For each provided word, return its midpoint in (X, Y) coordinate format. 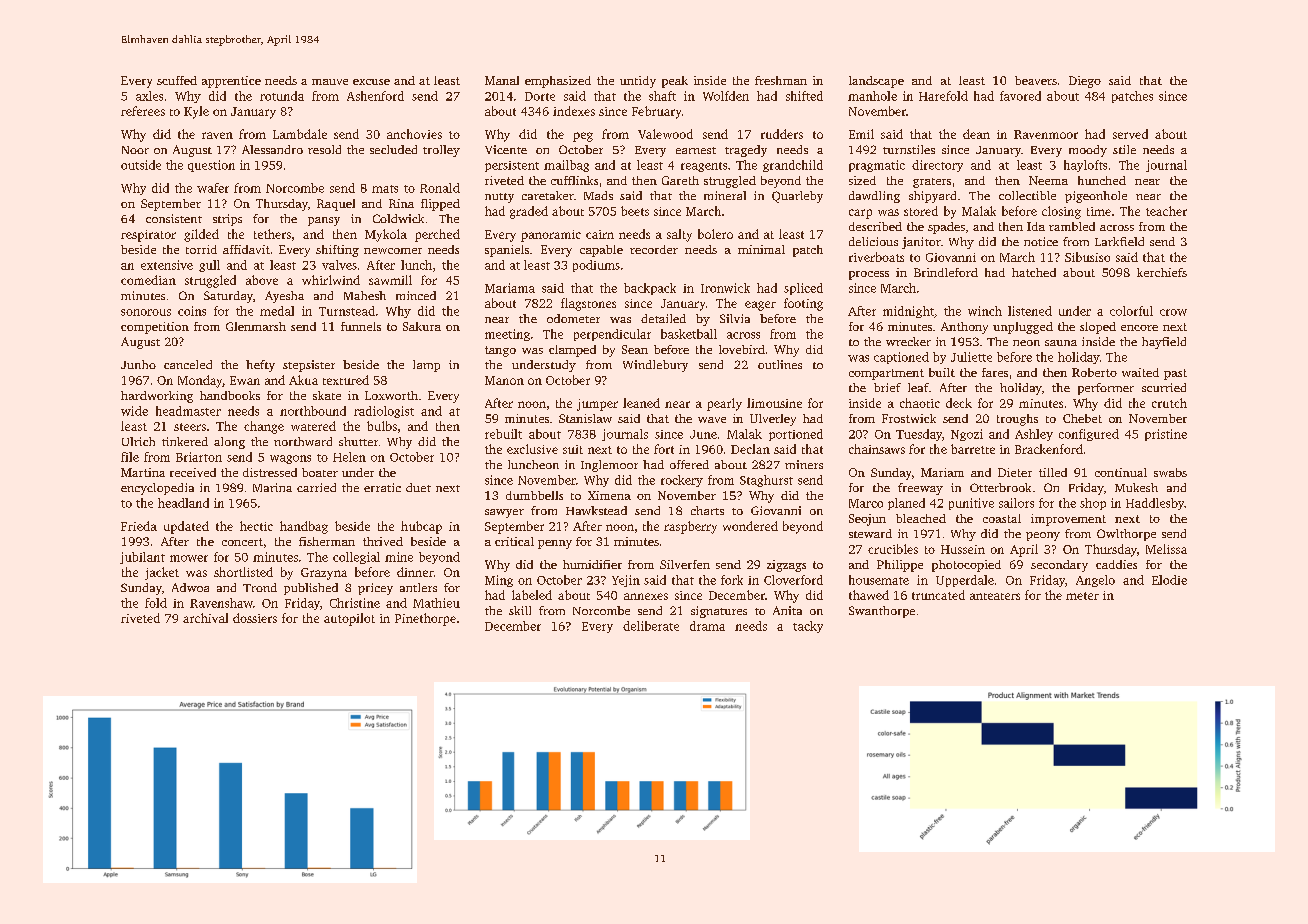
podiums (596, 266)
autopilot (349, 619)
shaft (662, 96)
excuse (371, 82)
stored (921, 211)
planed (906, 504)
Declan (750, 449)
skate (327, 395)
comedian (148, 280)
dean (976, 134)
